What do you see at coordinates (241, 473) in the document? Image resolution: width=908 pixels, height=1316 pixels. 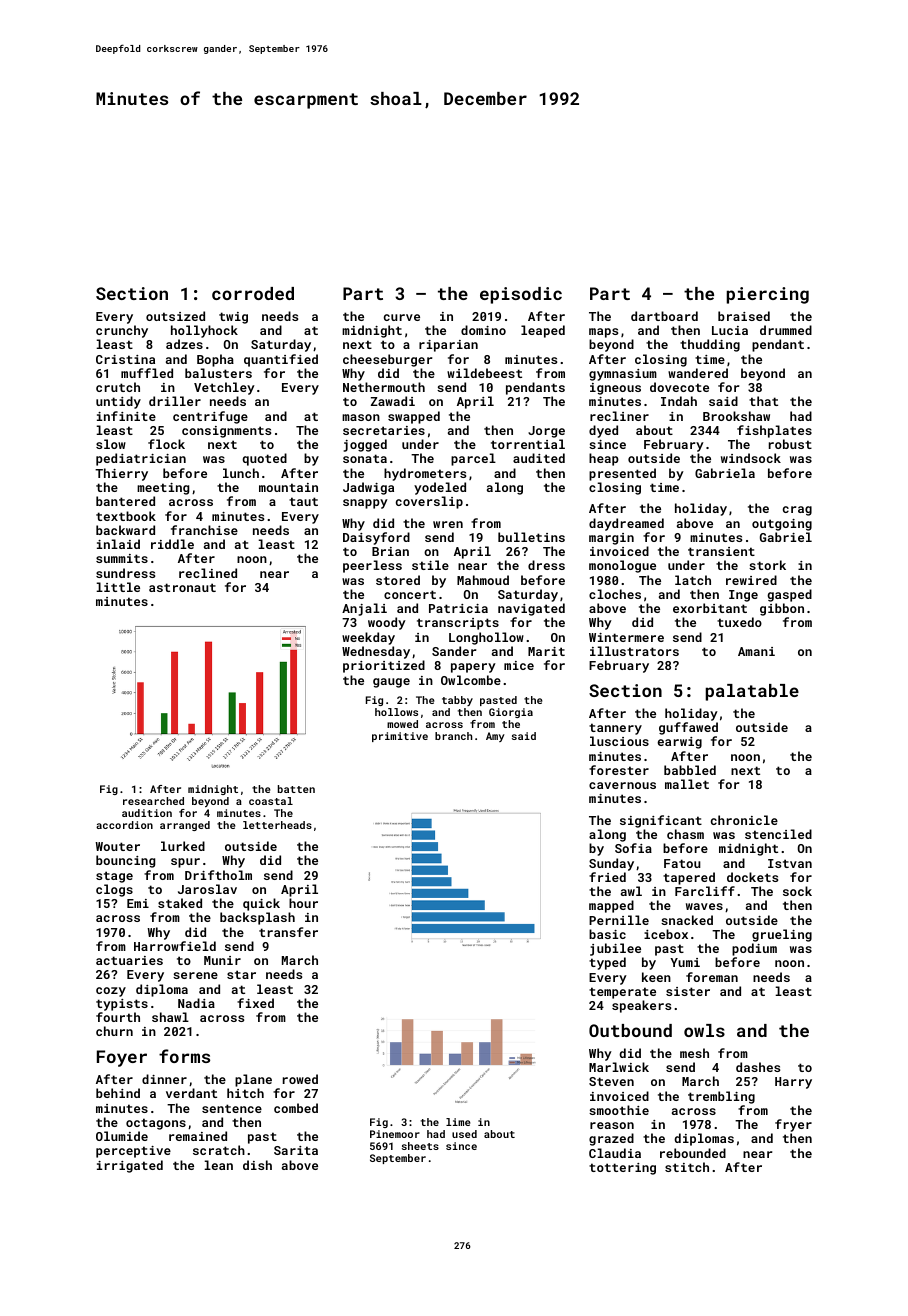 I see `lunch` at bounding box center [241, 473].
